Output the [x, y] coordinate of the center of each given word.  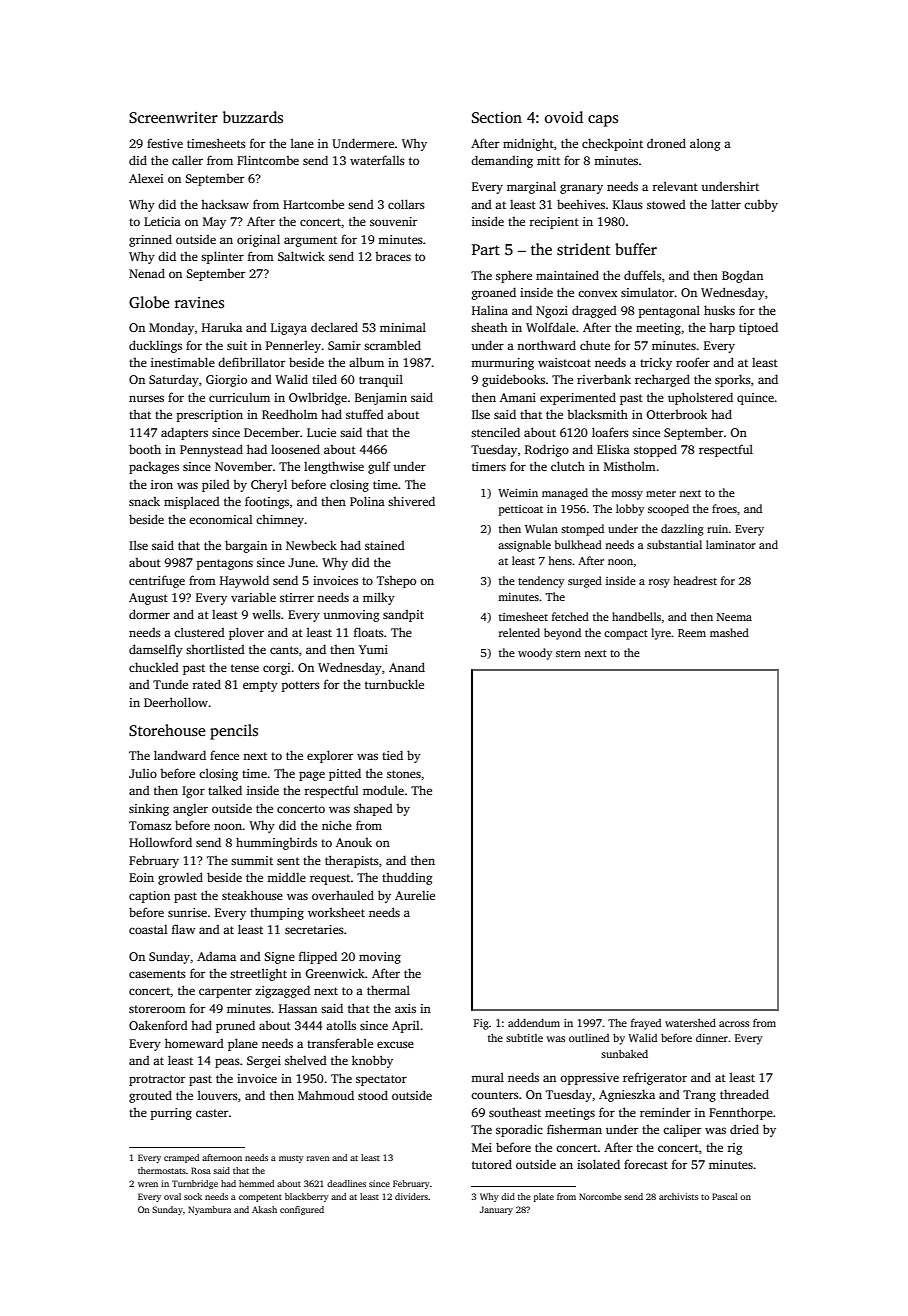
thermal [388, 990]
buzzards [253, 117]
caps [603, 121]
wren [148, 1184]
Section [497, 118]
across [734, 1024]
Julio [143, 773]
